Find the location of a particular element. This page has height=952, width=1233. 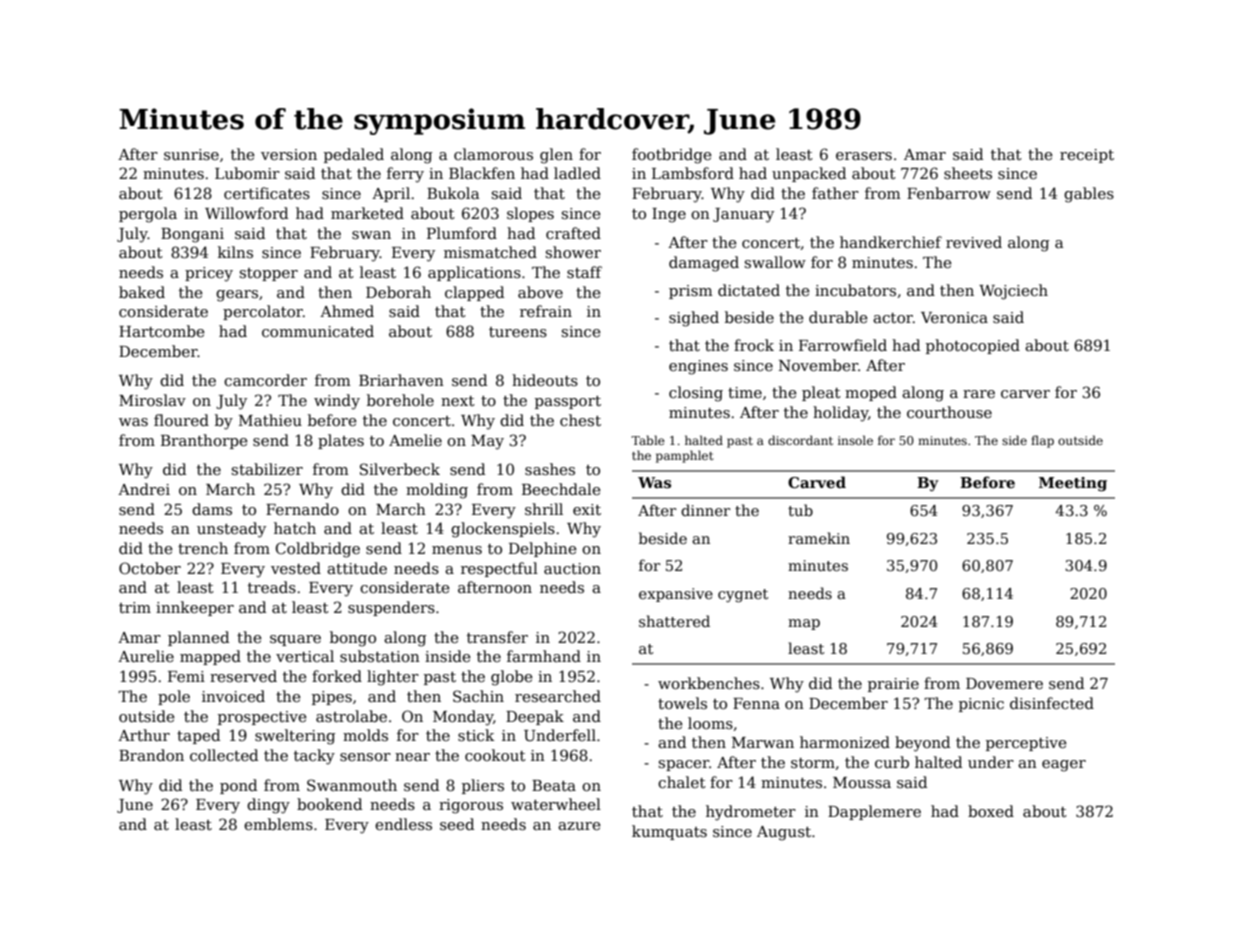

emblems is located at coordinates (278, 824).
